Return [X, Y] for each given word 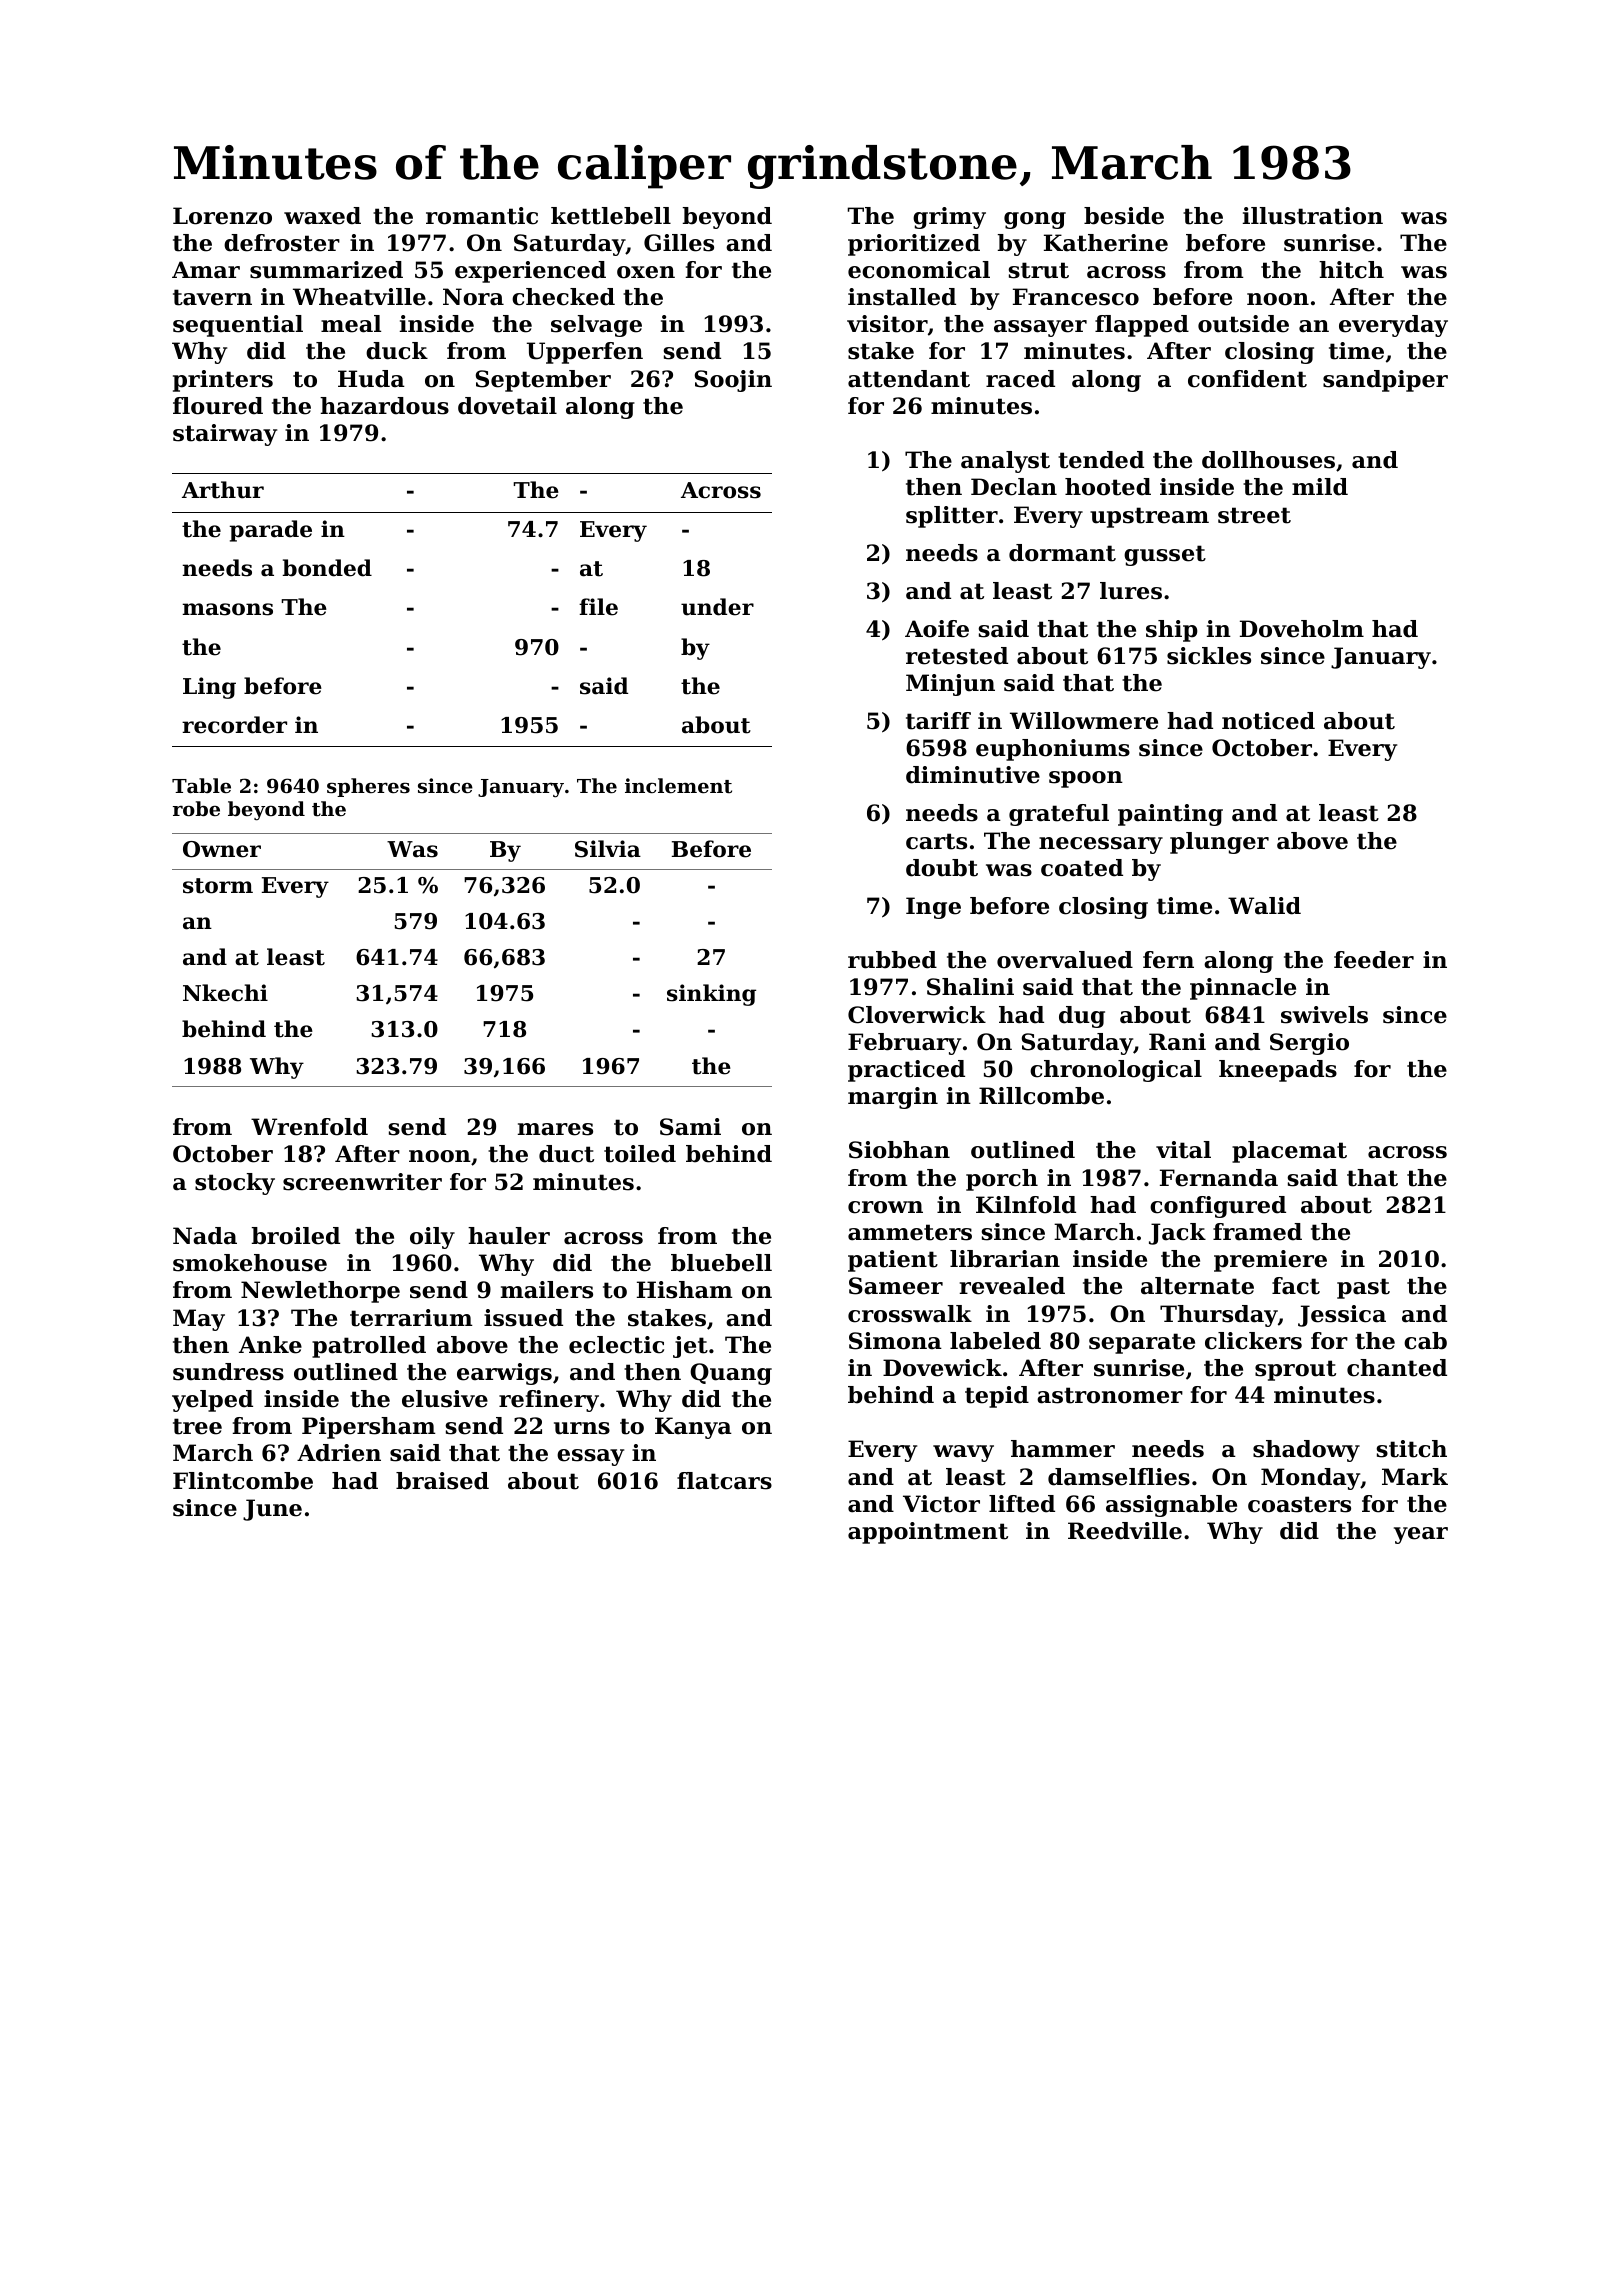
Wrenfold [309, 1127]
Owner [222, 849]
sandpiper [1385, 381]
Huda [371, 379]
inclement [678, 785]
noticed [1268, 721]
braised [442, 1481]
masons [227, 609]
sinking [711, 995]
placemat [1289, 1152]
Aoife [937, 629]
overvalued [1065, 960]
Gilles [679, 243]
